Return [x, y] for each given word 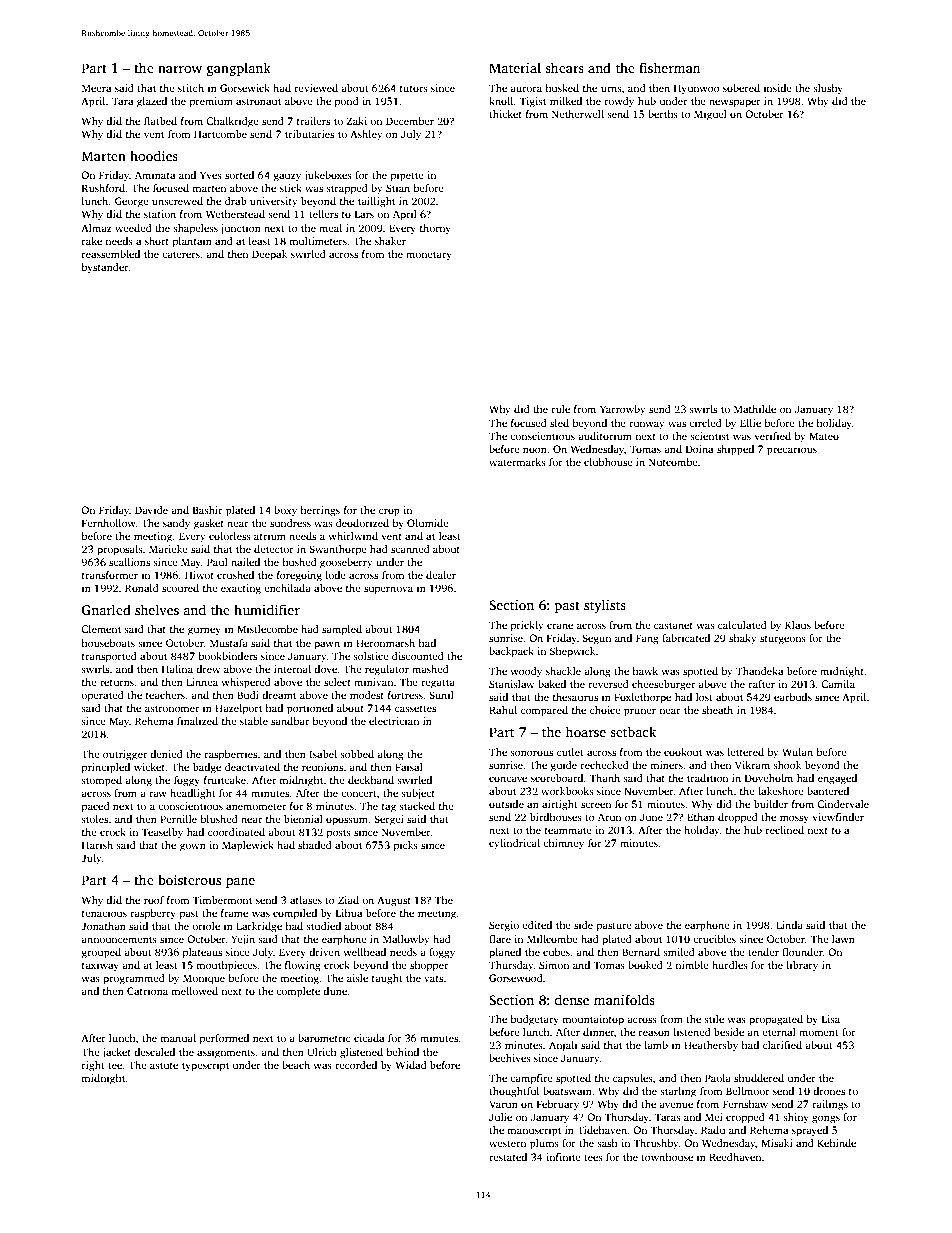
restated [508, 1157]
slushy [828, 89]
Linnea [202, 682]
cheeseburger [663, 685]
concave [508, 779]
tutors [414, 89]
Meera [96, 88]
